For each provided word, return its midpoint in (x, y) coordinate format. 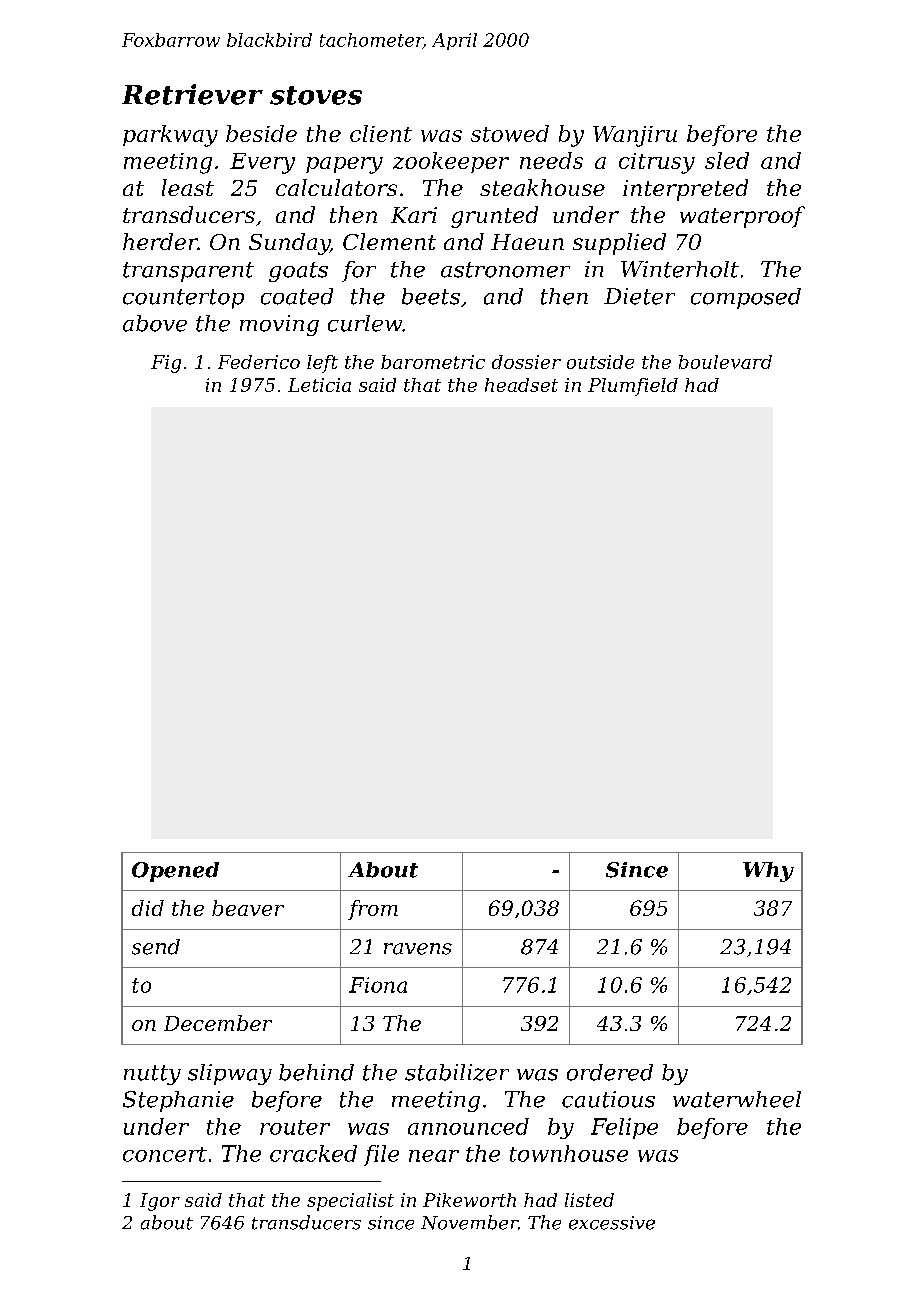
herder (160, 241)
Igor (160, 1202)
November (469, 1222)
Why (768, 872)
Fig (166, 364)
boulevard (725, 362)
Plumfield (633, 387)
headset (521, 385)
